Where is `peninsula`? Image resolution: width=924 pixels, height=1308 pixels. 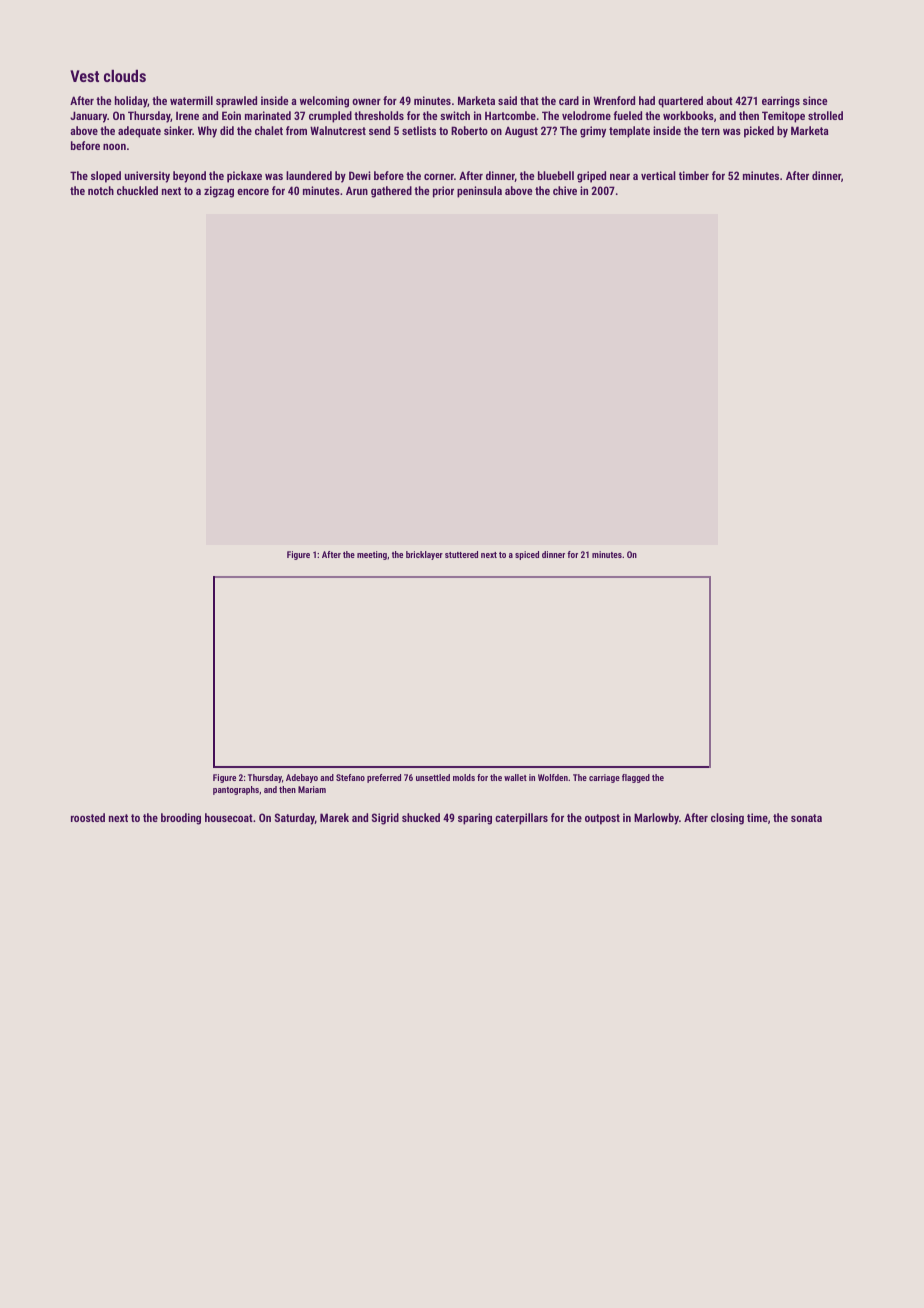 peninsula is located at coordinates (479, 192).
